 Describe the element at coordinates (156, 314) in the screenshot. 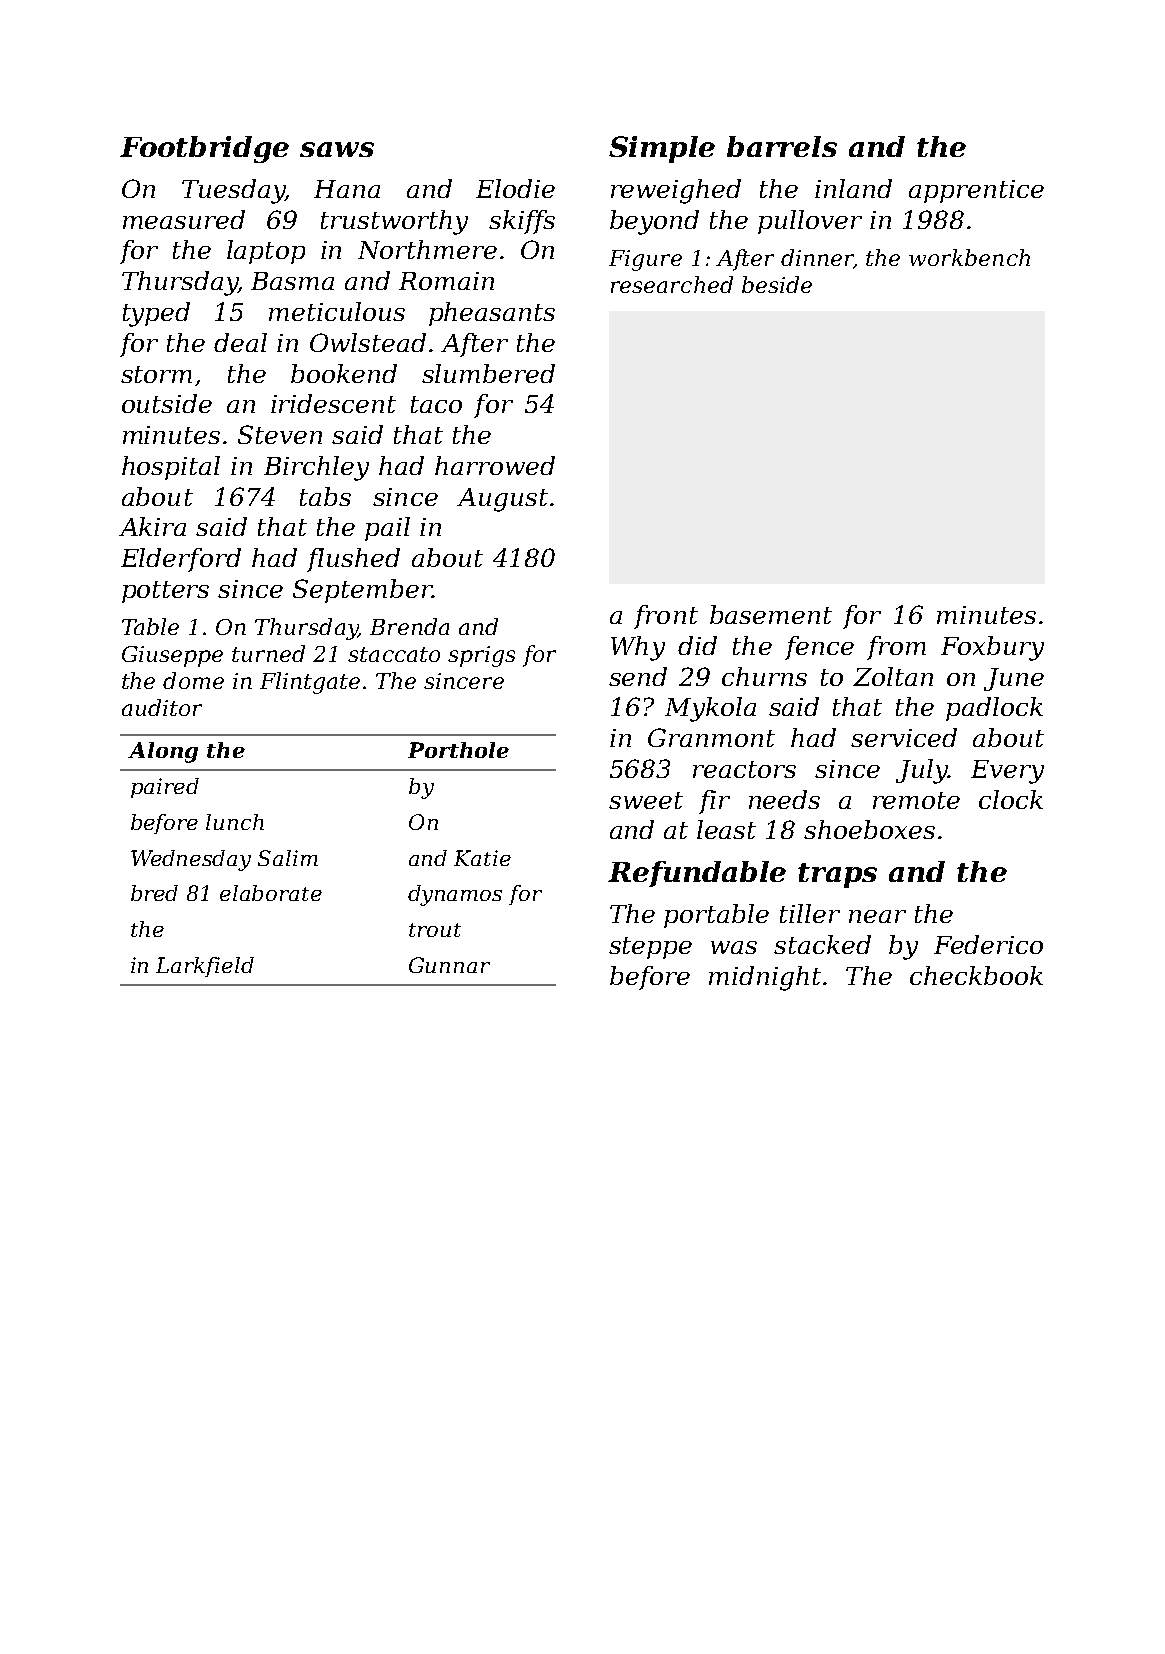

I see `typed` at that location.
